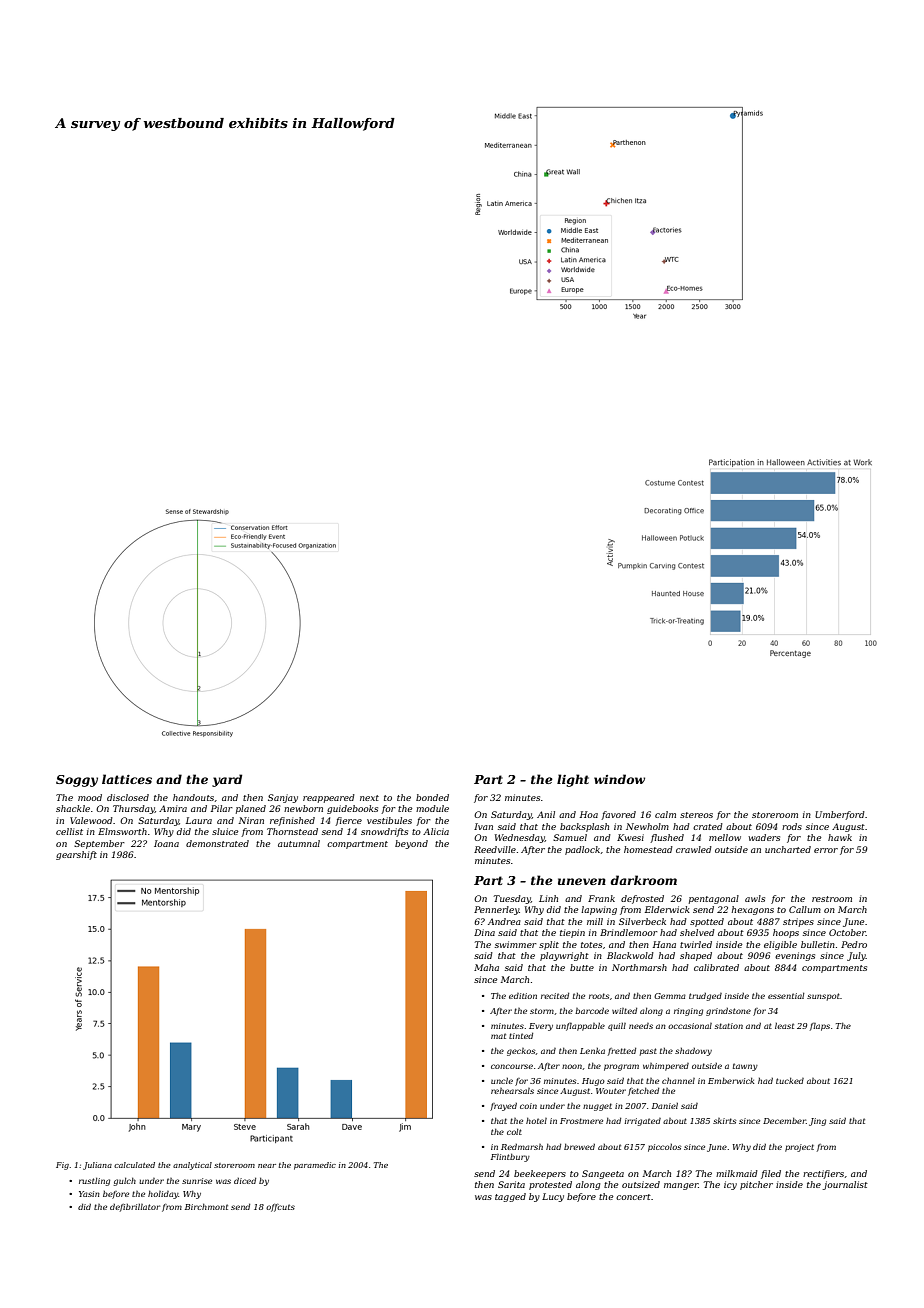 This image has width=924, height=1308. Describe the element at coordinates (227, 780) in the image. I see `yard` at that location.
